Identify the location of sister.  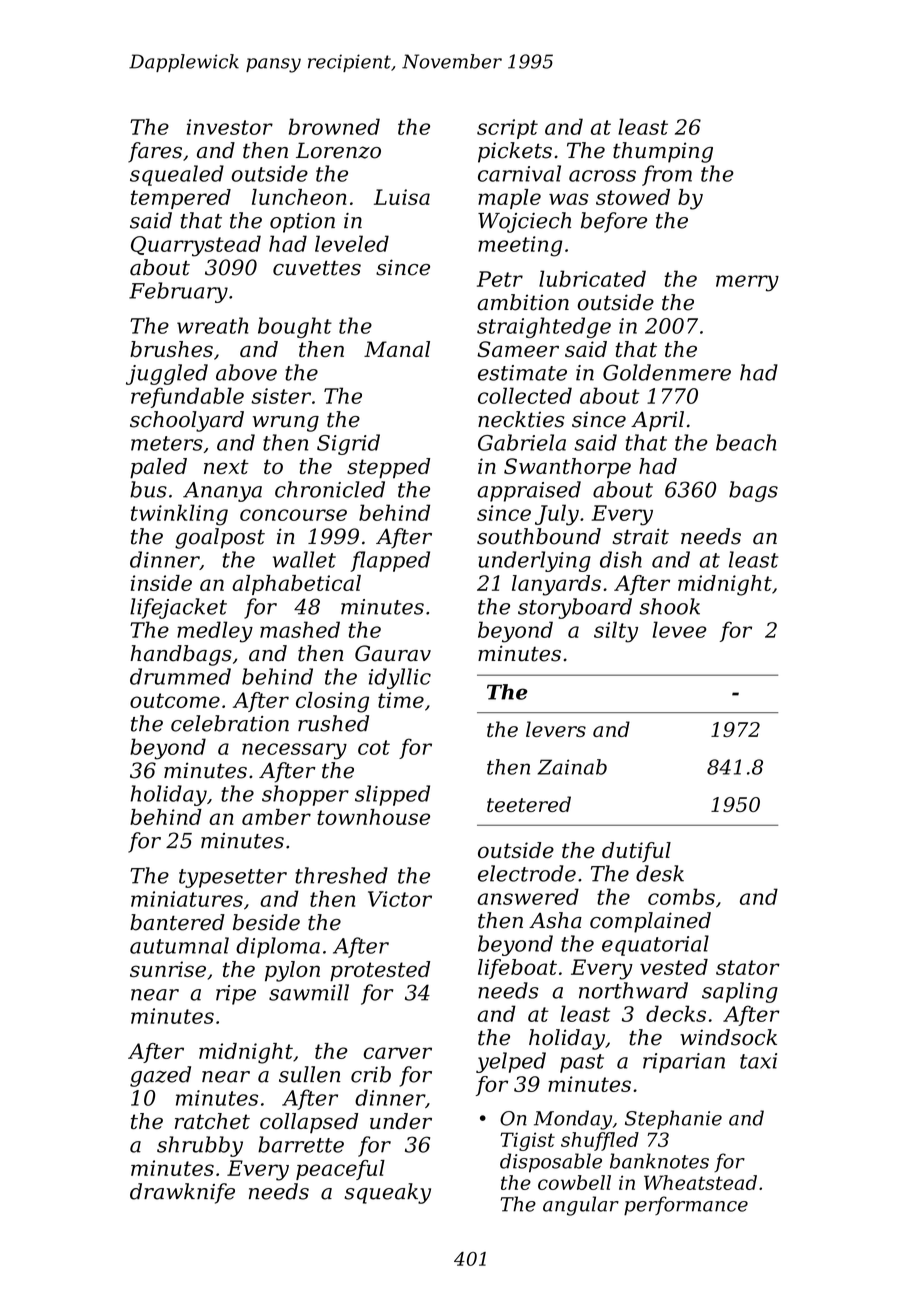
(281, 396).
